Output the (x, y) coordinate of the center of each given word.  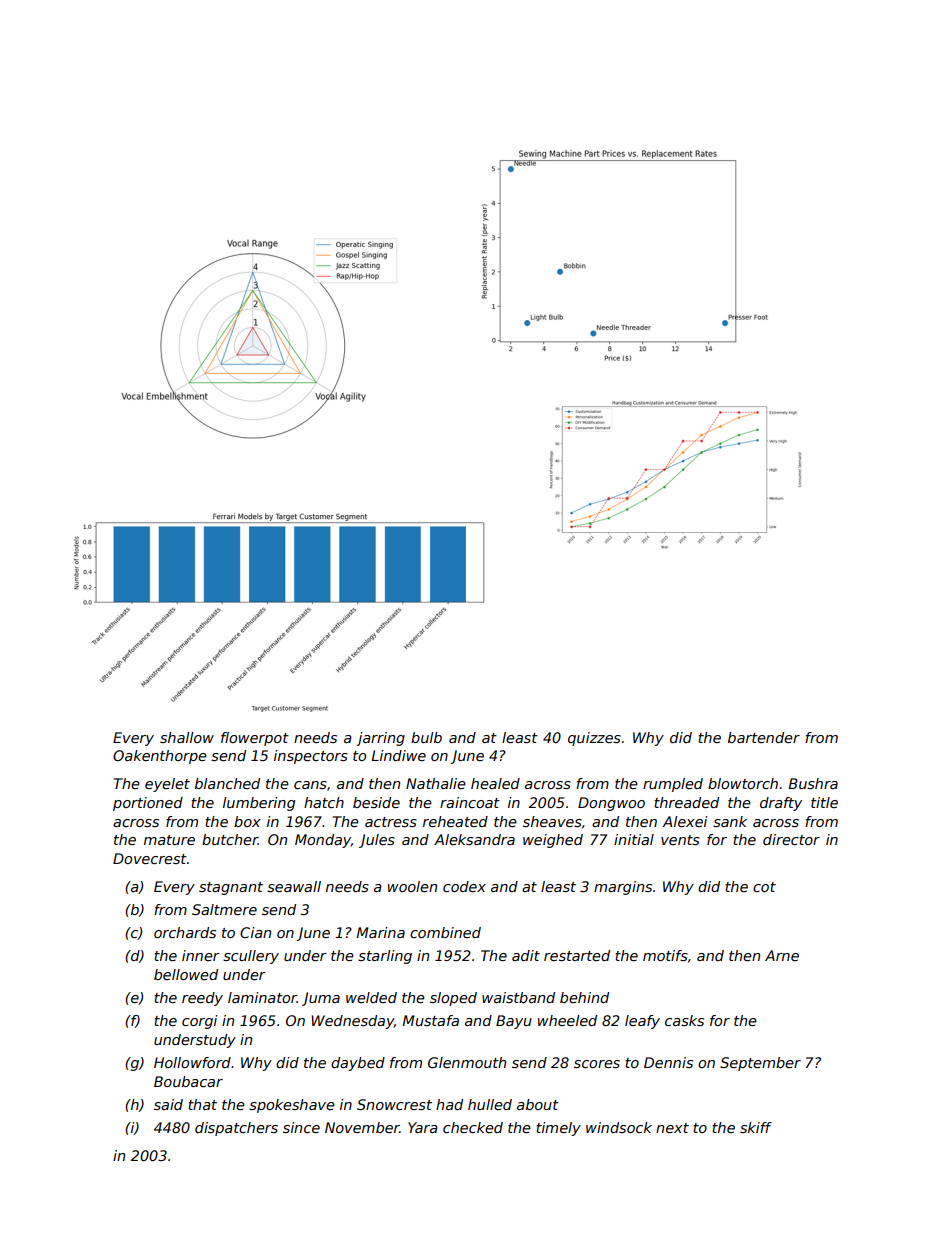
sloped (453, 999)
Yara (423, 1127)
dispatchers (236, 1129)
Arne (782, 955)
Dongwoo (611, 804)
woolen (412, 886)
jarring (380, 739)
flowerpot (255, 739)
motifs (665, 955)
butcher (230, 839)
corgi (199, 1022)
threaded (686, 802)
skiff (756, 1127)
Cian (255, 932)
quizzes (594, 739)
